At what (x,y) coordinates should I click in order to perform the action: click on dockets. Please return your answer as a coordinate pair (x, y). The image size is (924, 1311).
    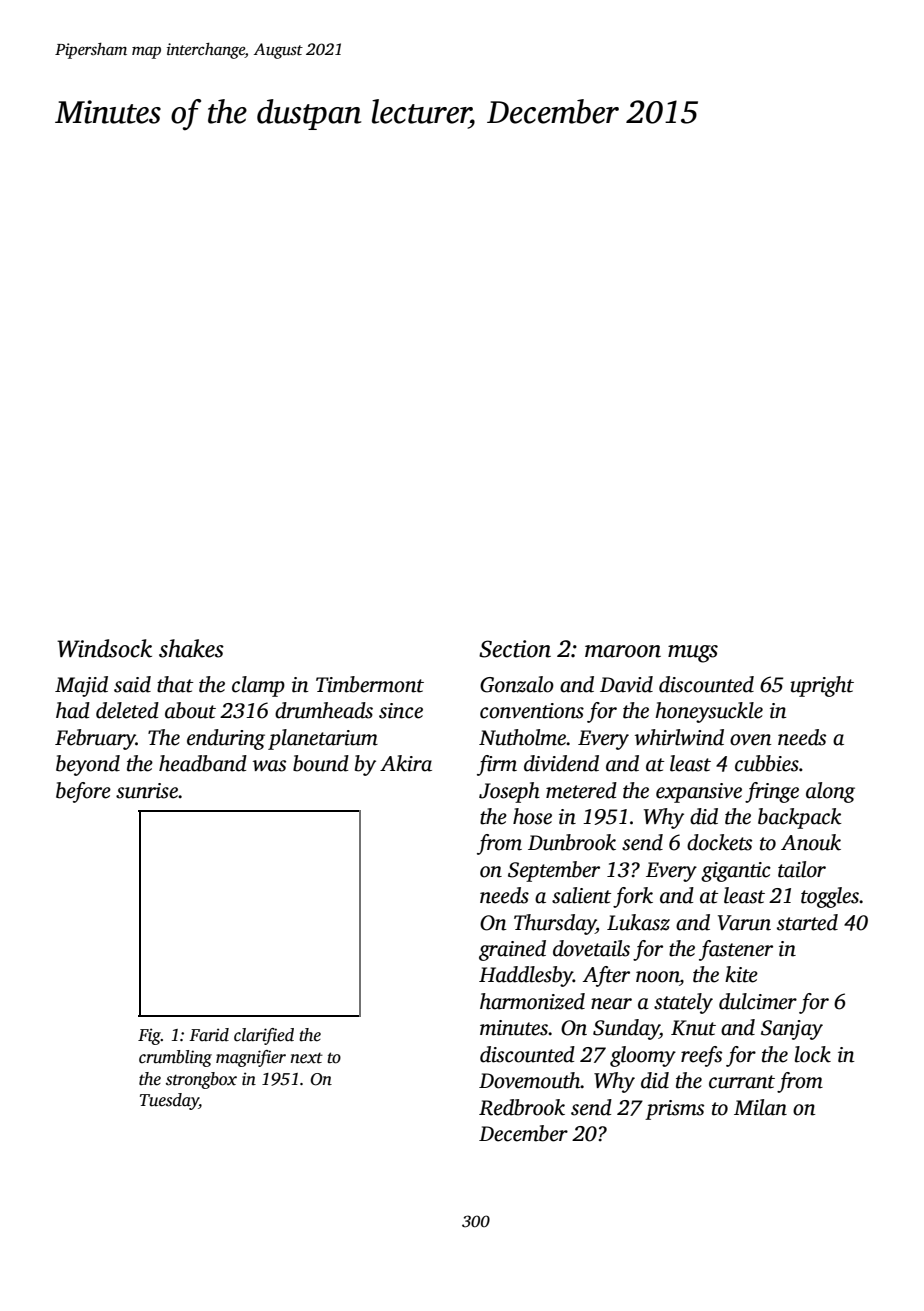
    Looking at the image, I should click on (719, 842).
